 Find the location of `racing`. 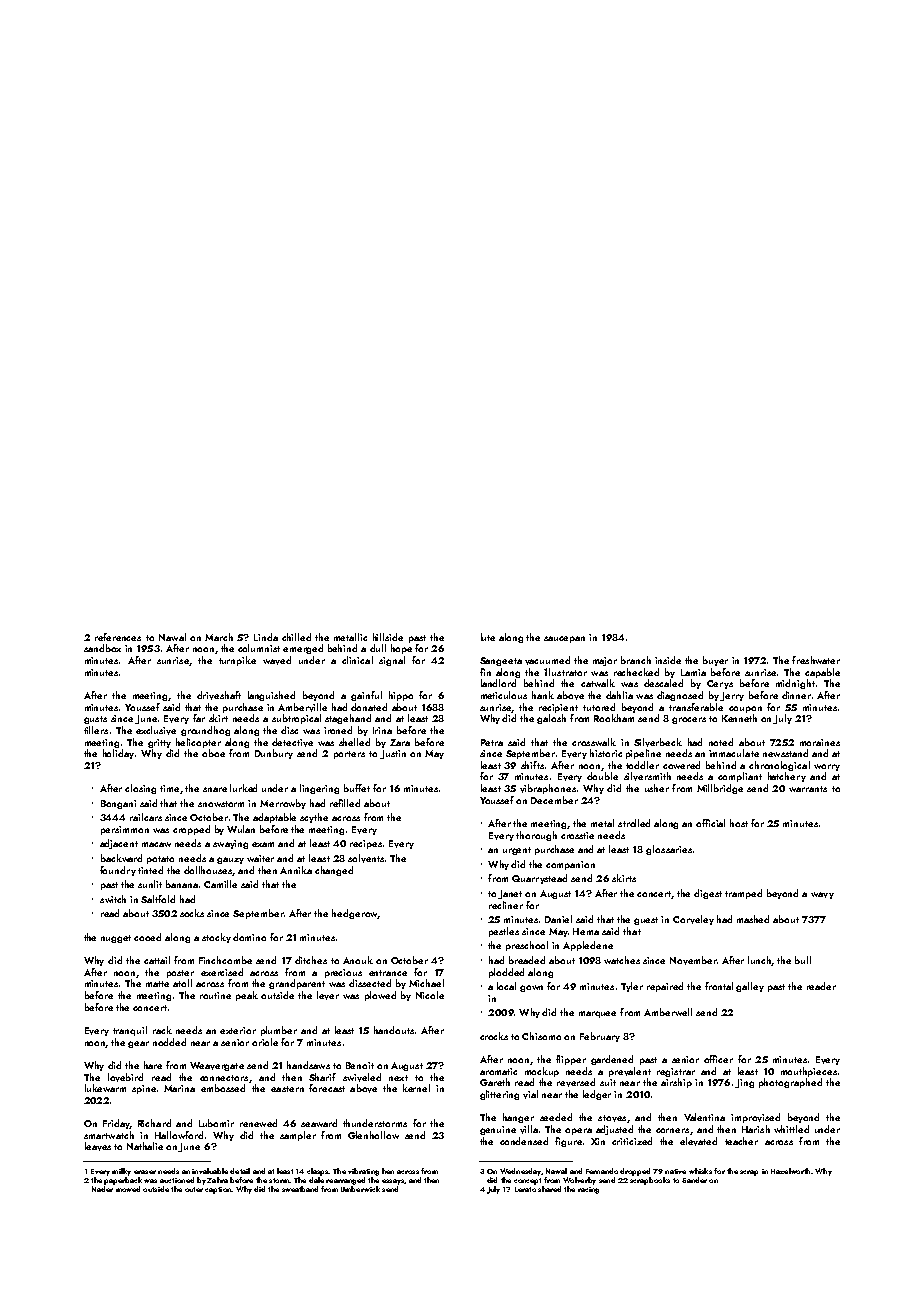

racing is located at coordinates (588, 1190).
